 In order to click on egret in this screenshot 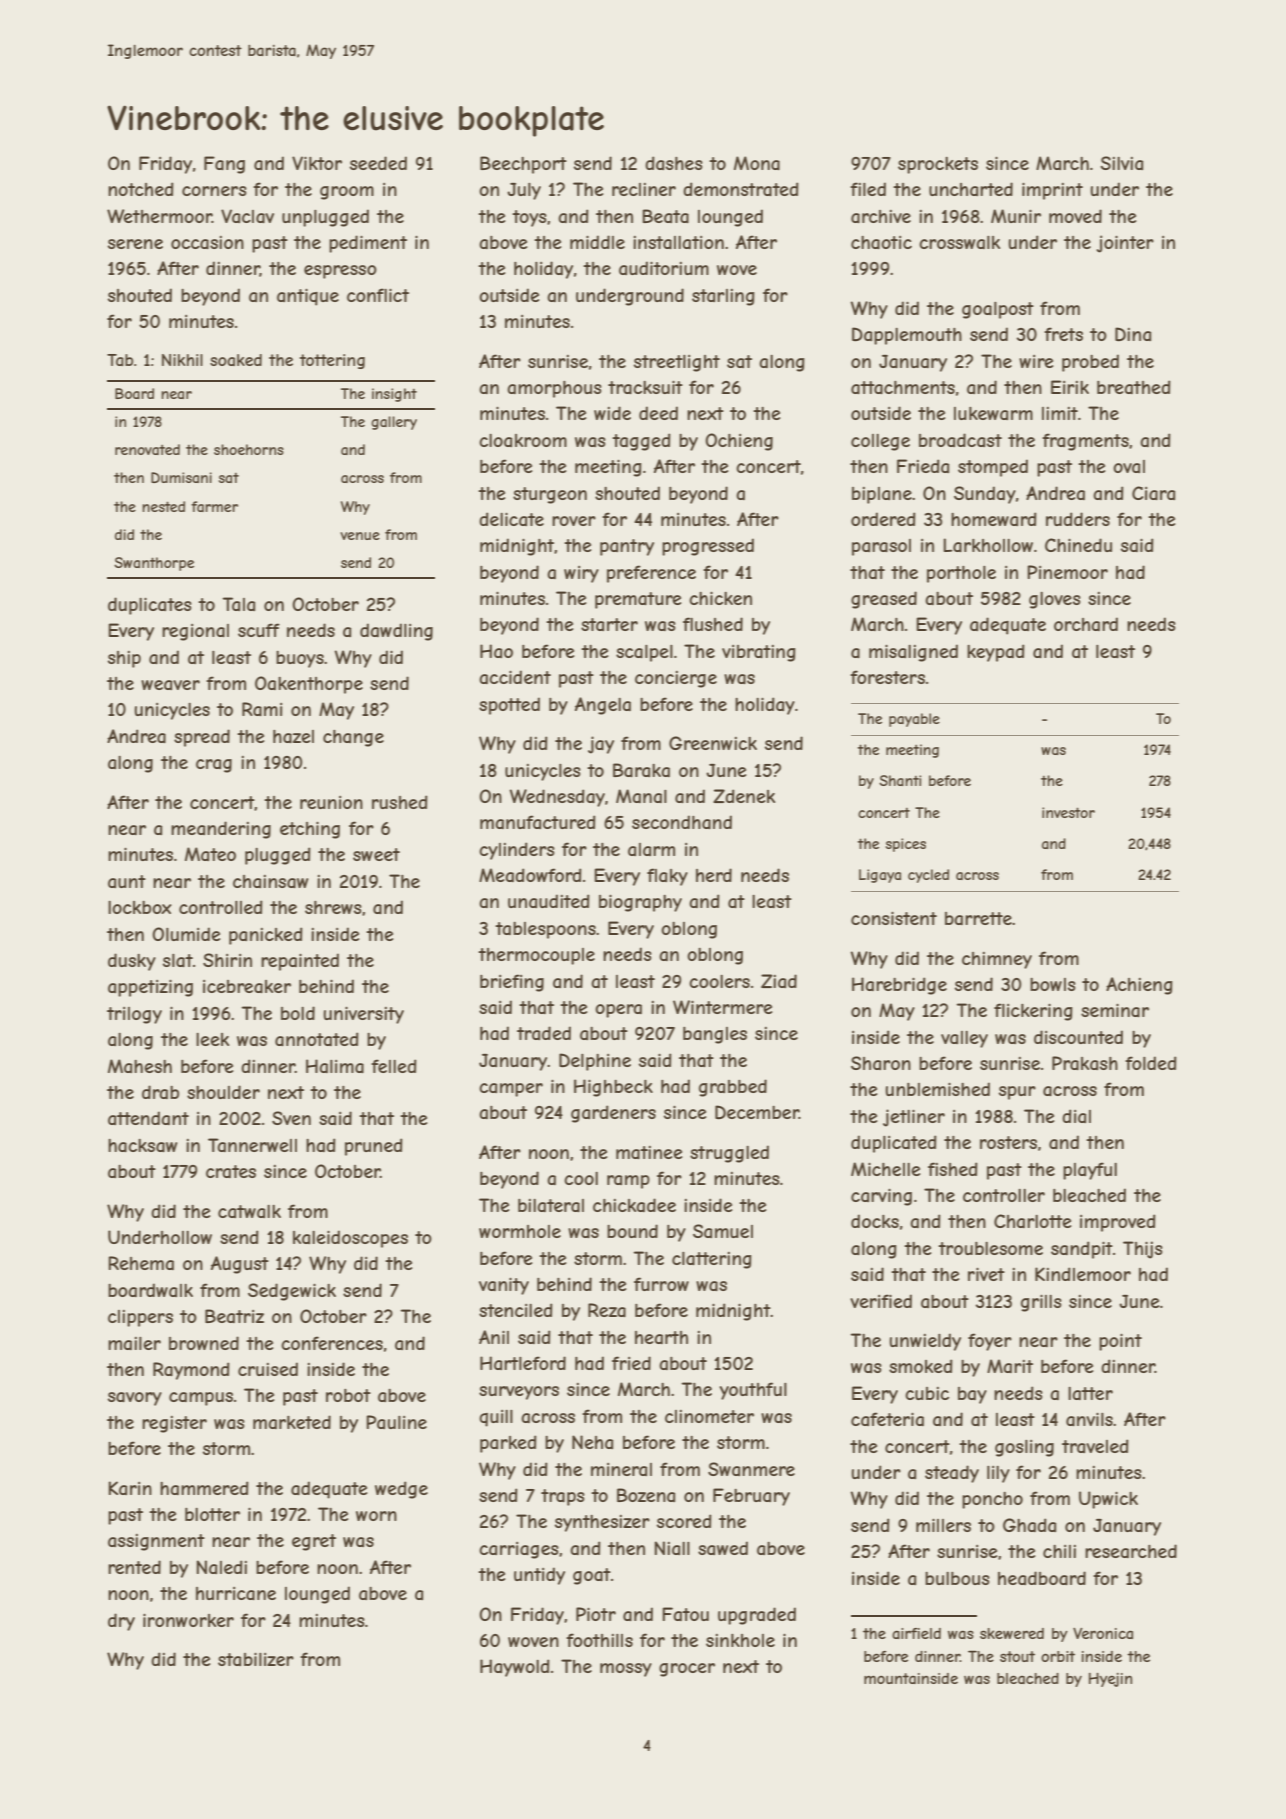, I will do `click(314, 1542)`.
